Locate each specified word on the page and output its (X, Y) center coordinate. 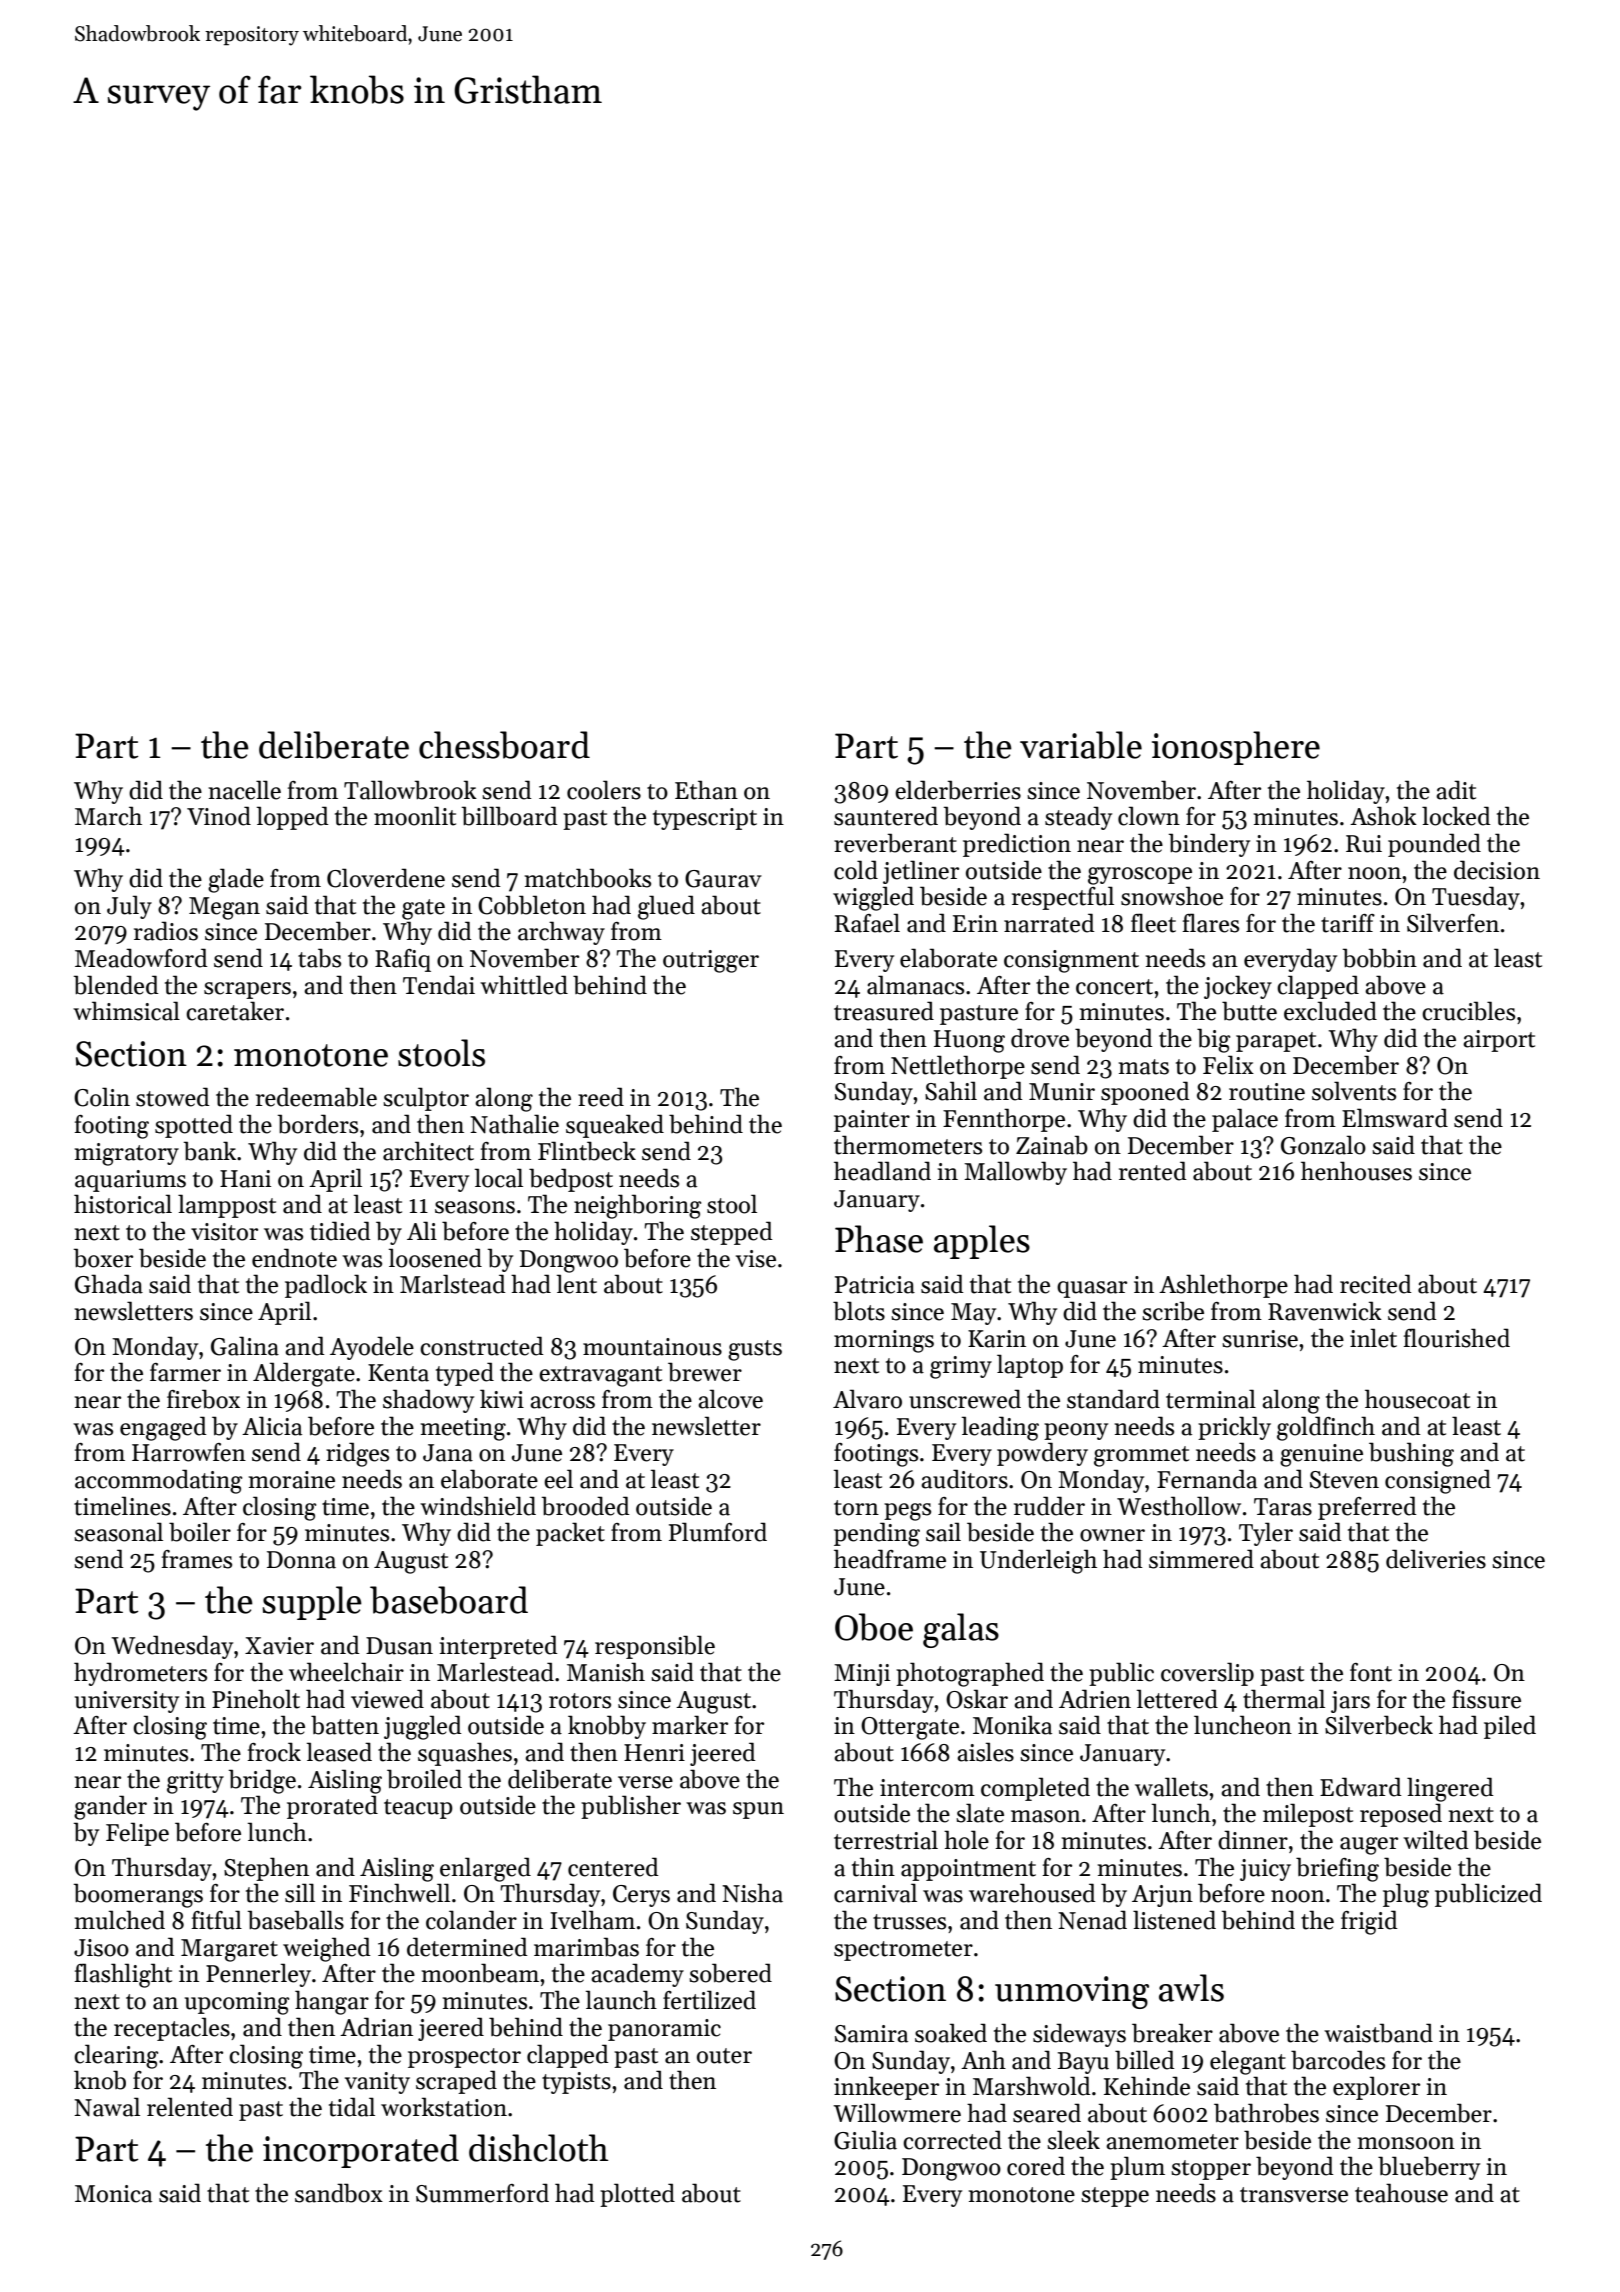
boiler (200, 1532)
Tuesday (1476, 898)
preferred (1367, 1508)
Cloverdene (386, 878)
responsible (655, 1647)
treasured (884, 1011)
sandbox (339, 2193)
